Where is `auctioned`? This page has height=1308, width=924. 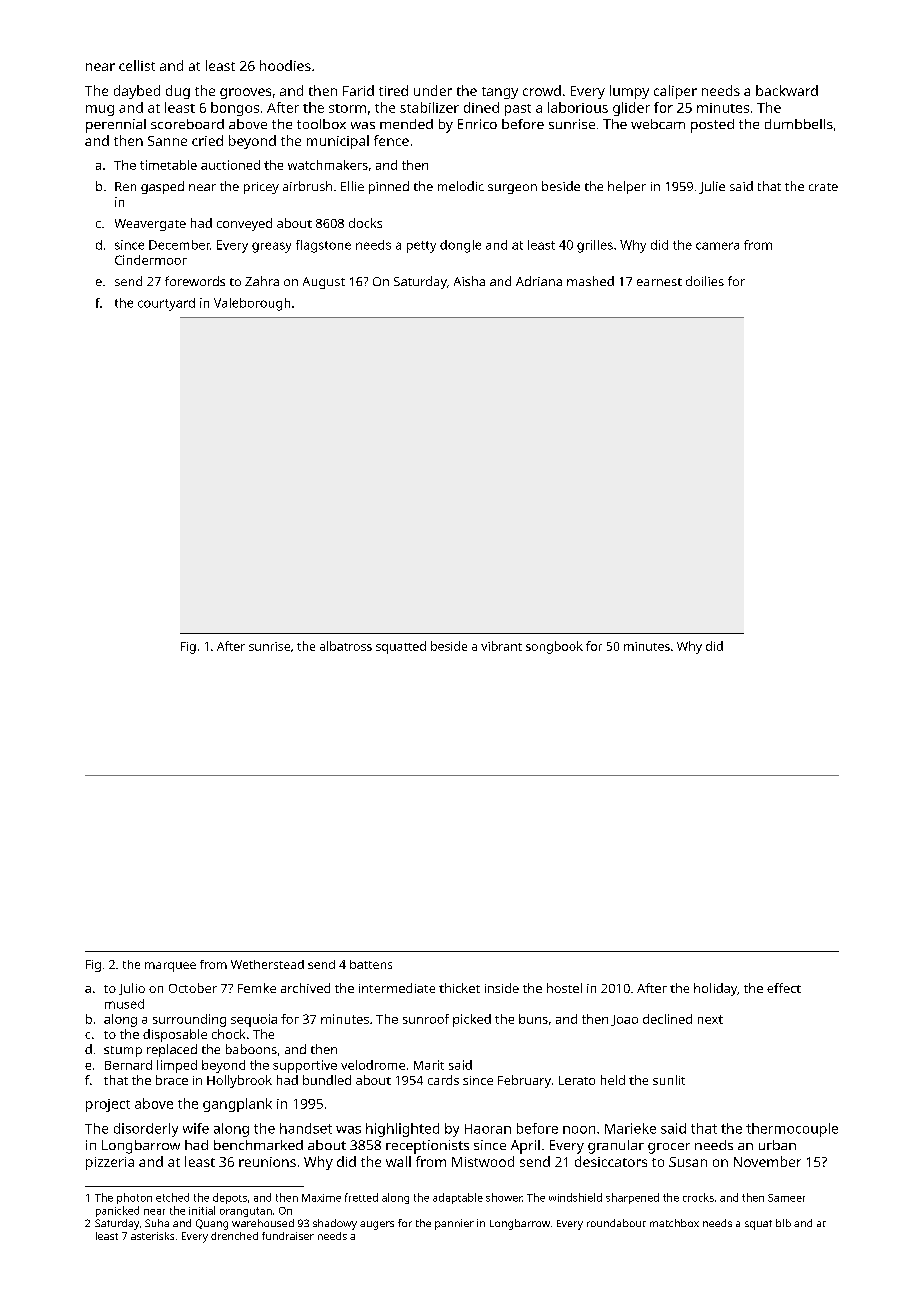 auctioned is located at coordinates (230, 165).
